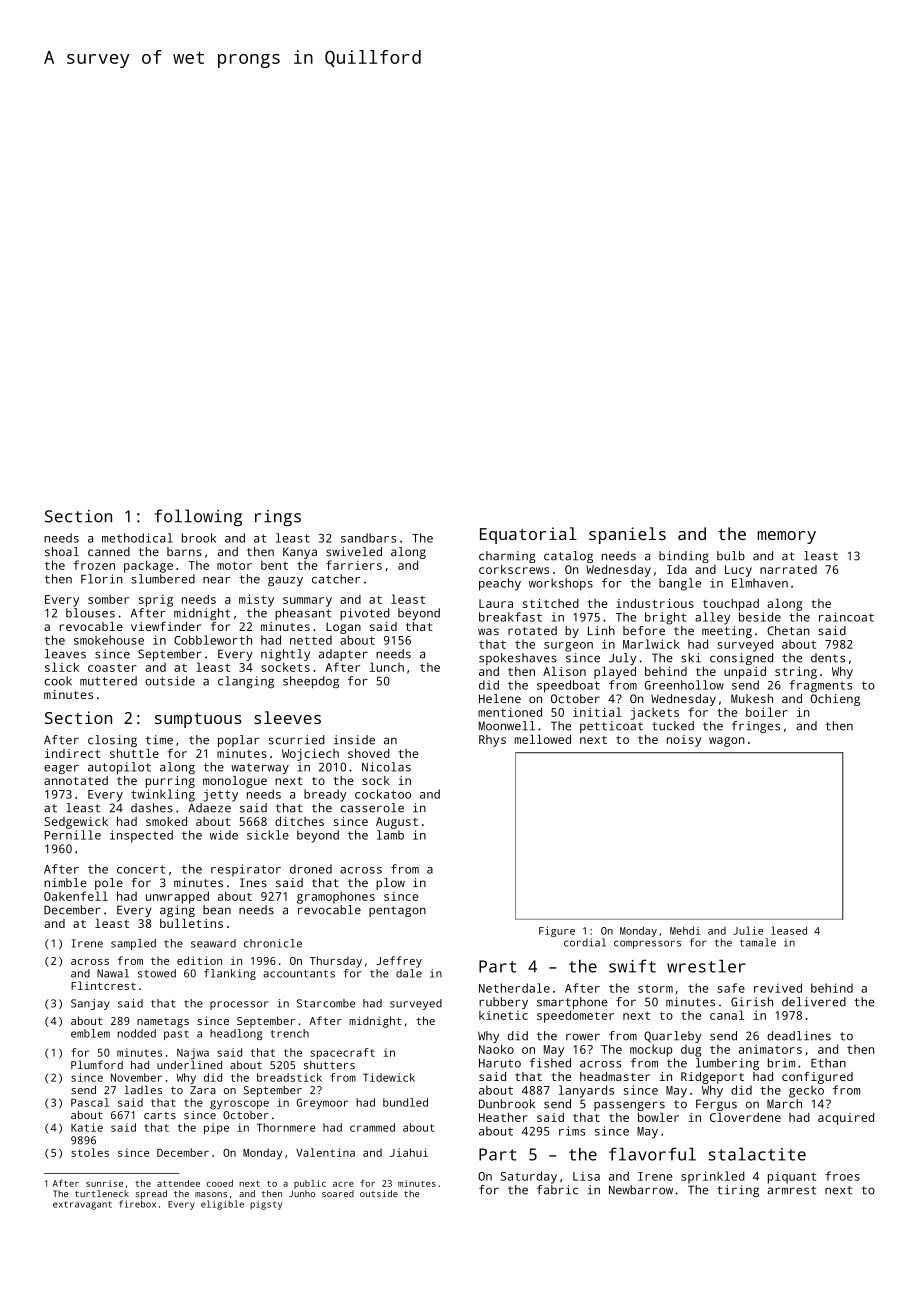 Image resolution: width=924 pixels, height=1308 pixels. What do you see at coordinates (828, 1063) in the screenshot?
I see `Ethan` at bounding box center [828, 1063].
